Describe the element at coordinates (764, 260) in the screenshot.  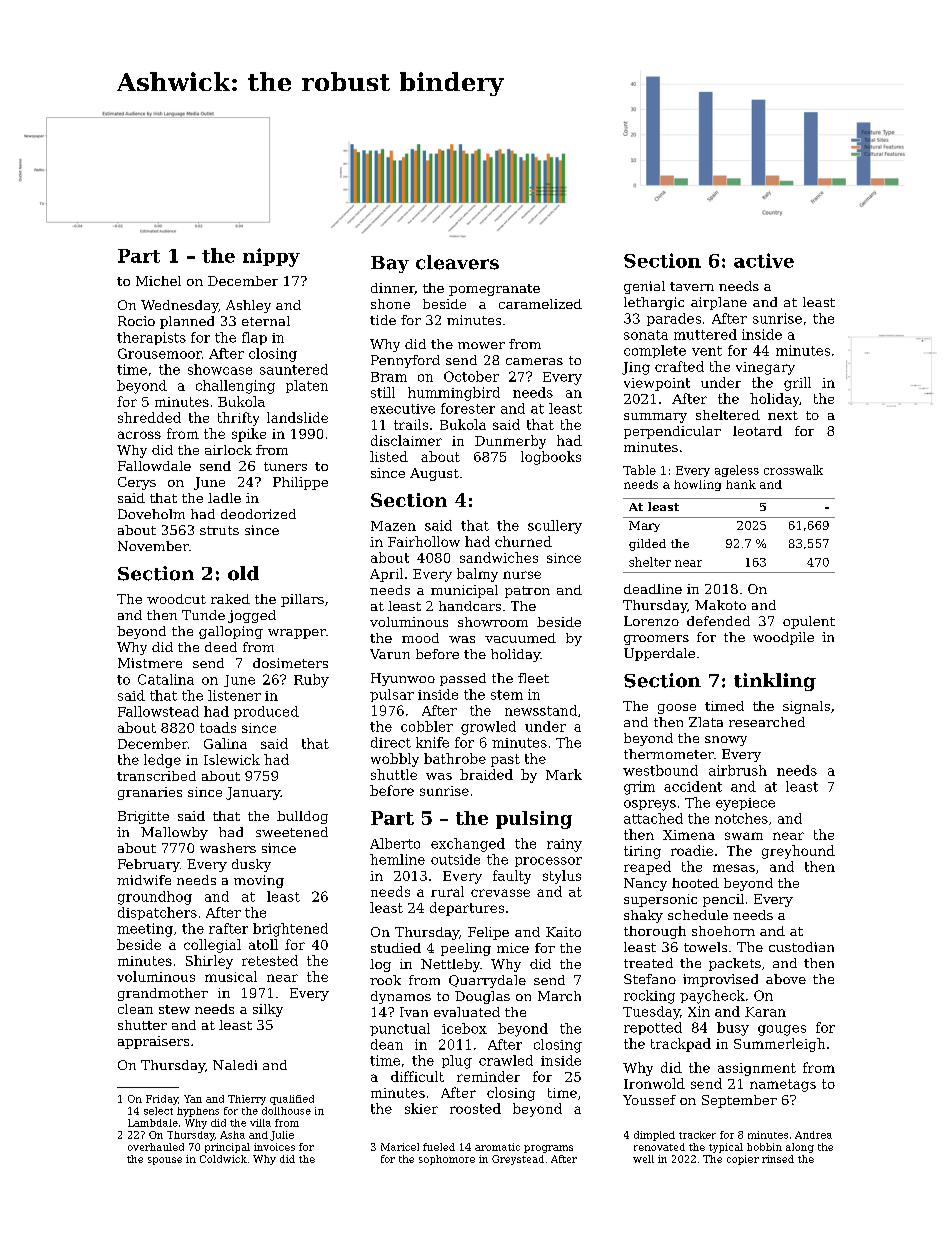
I see `active` at that location.
